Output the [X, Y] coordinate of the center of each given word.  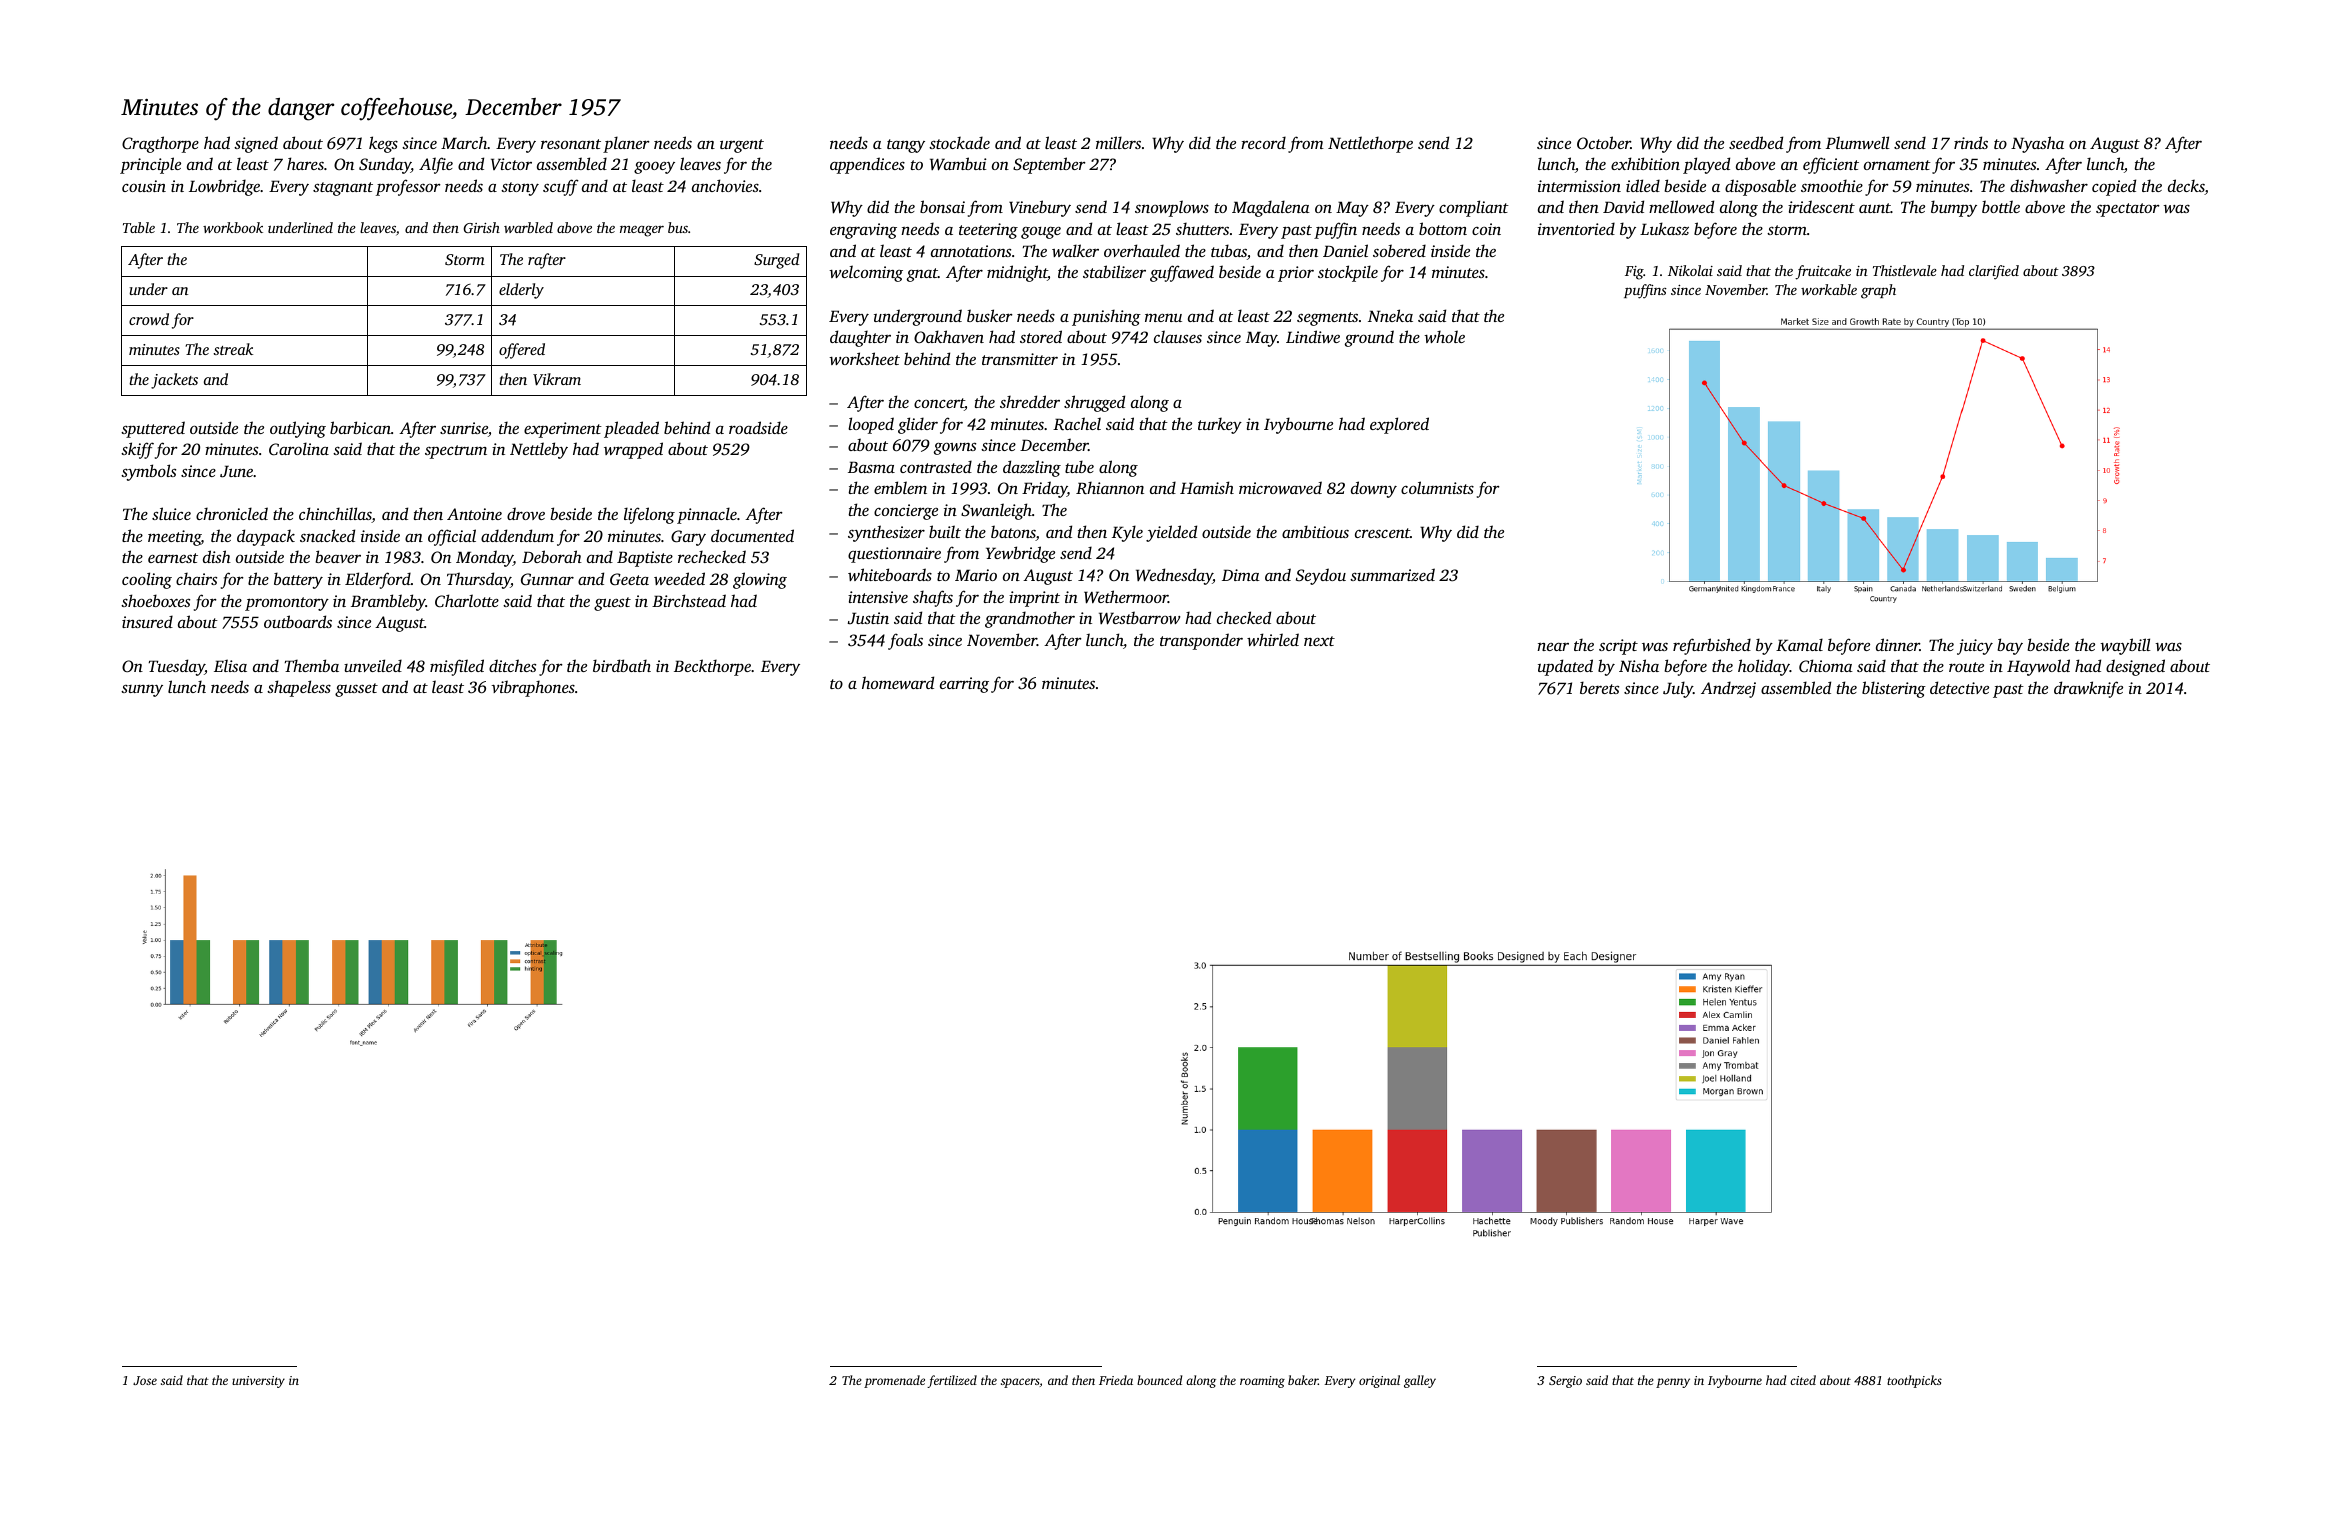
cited [1803, 1380]
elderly [521, 291]
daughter [860, 338]
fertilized [952, 1381]
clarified [1994, 272]
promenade [894, 1381]
